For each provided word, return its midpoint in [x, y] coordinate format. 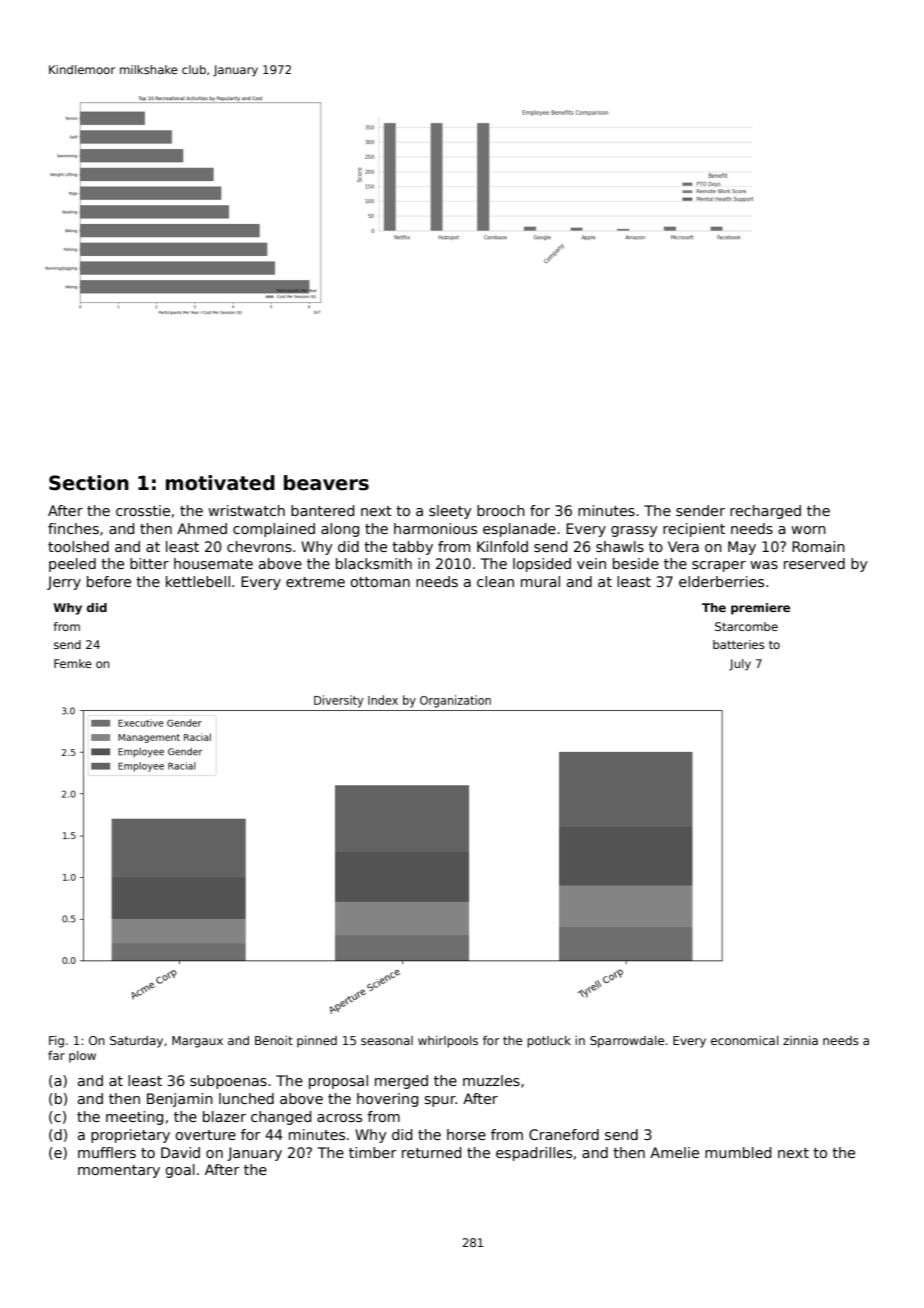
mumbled [738, 1152]
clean [495, 581]
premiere [760, 609]
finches [73, 528]
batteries [739, 644]
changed [281, 1118]
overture [205, 1135]
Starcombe [746, 626]
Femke [73, 663]
